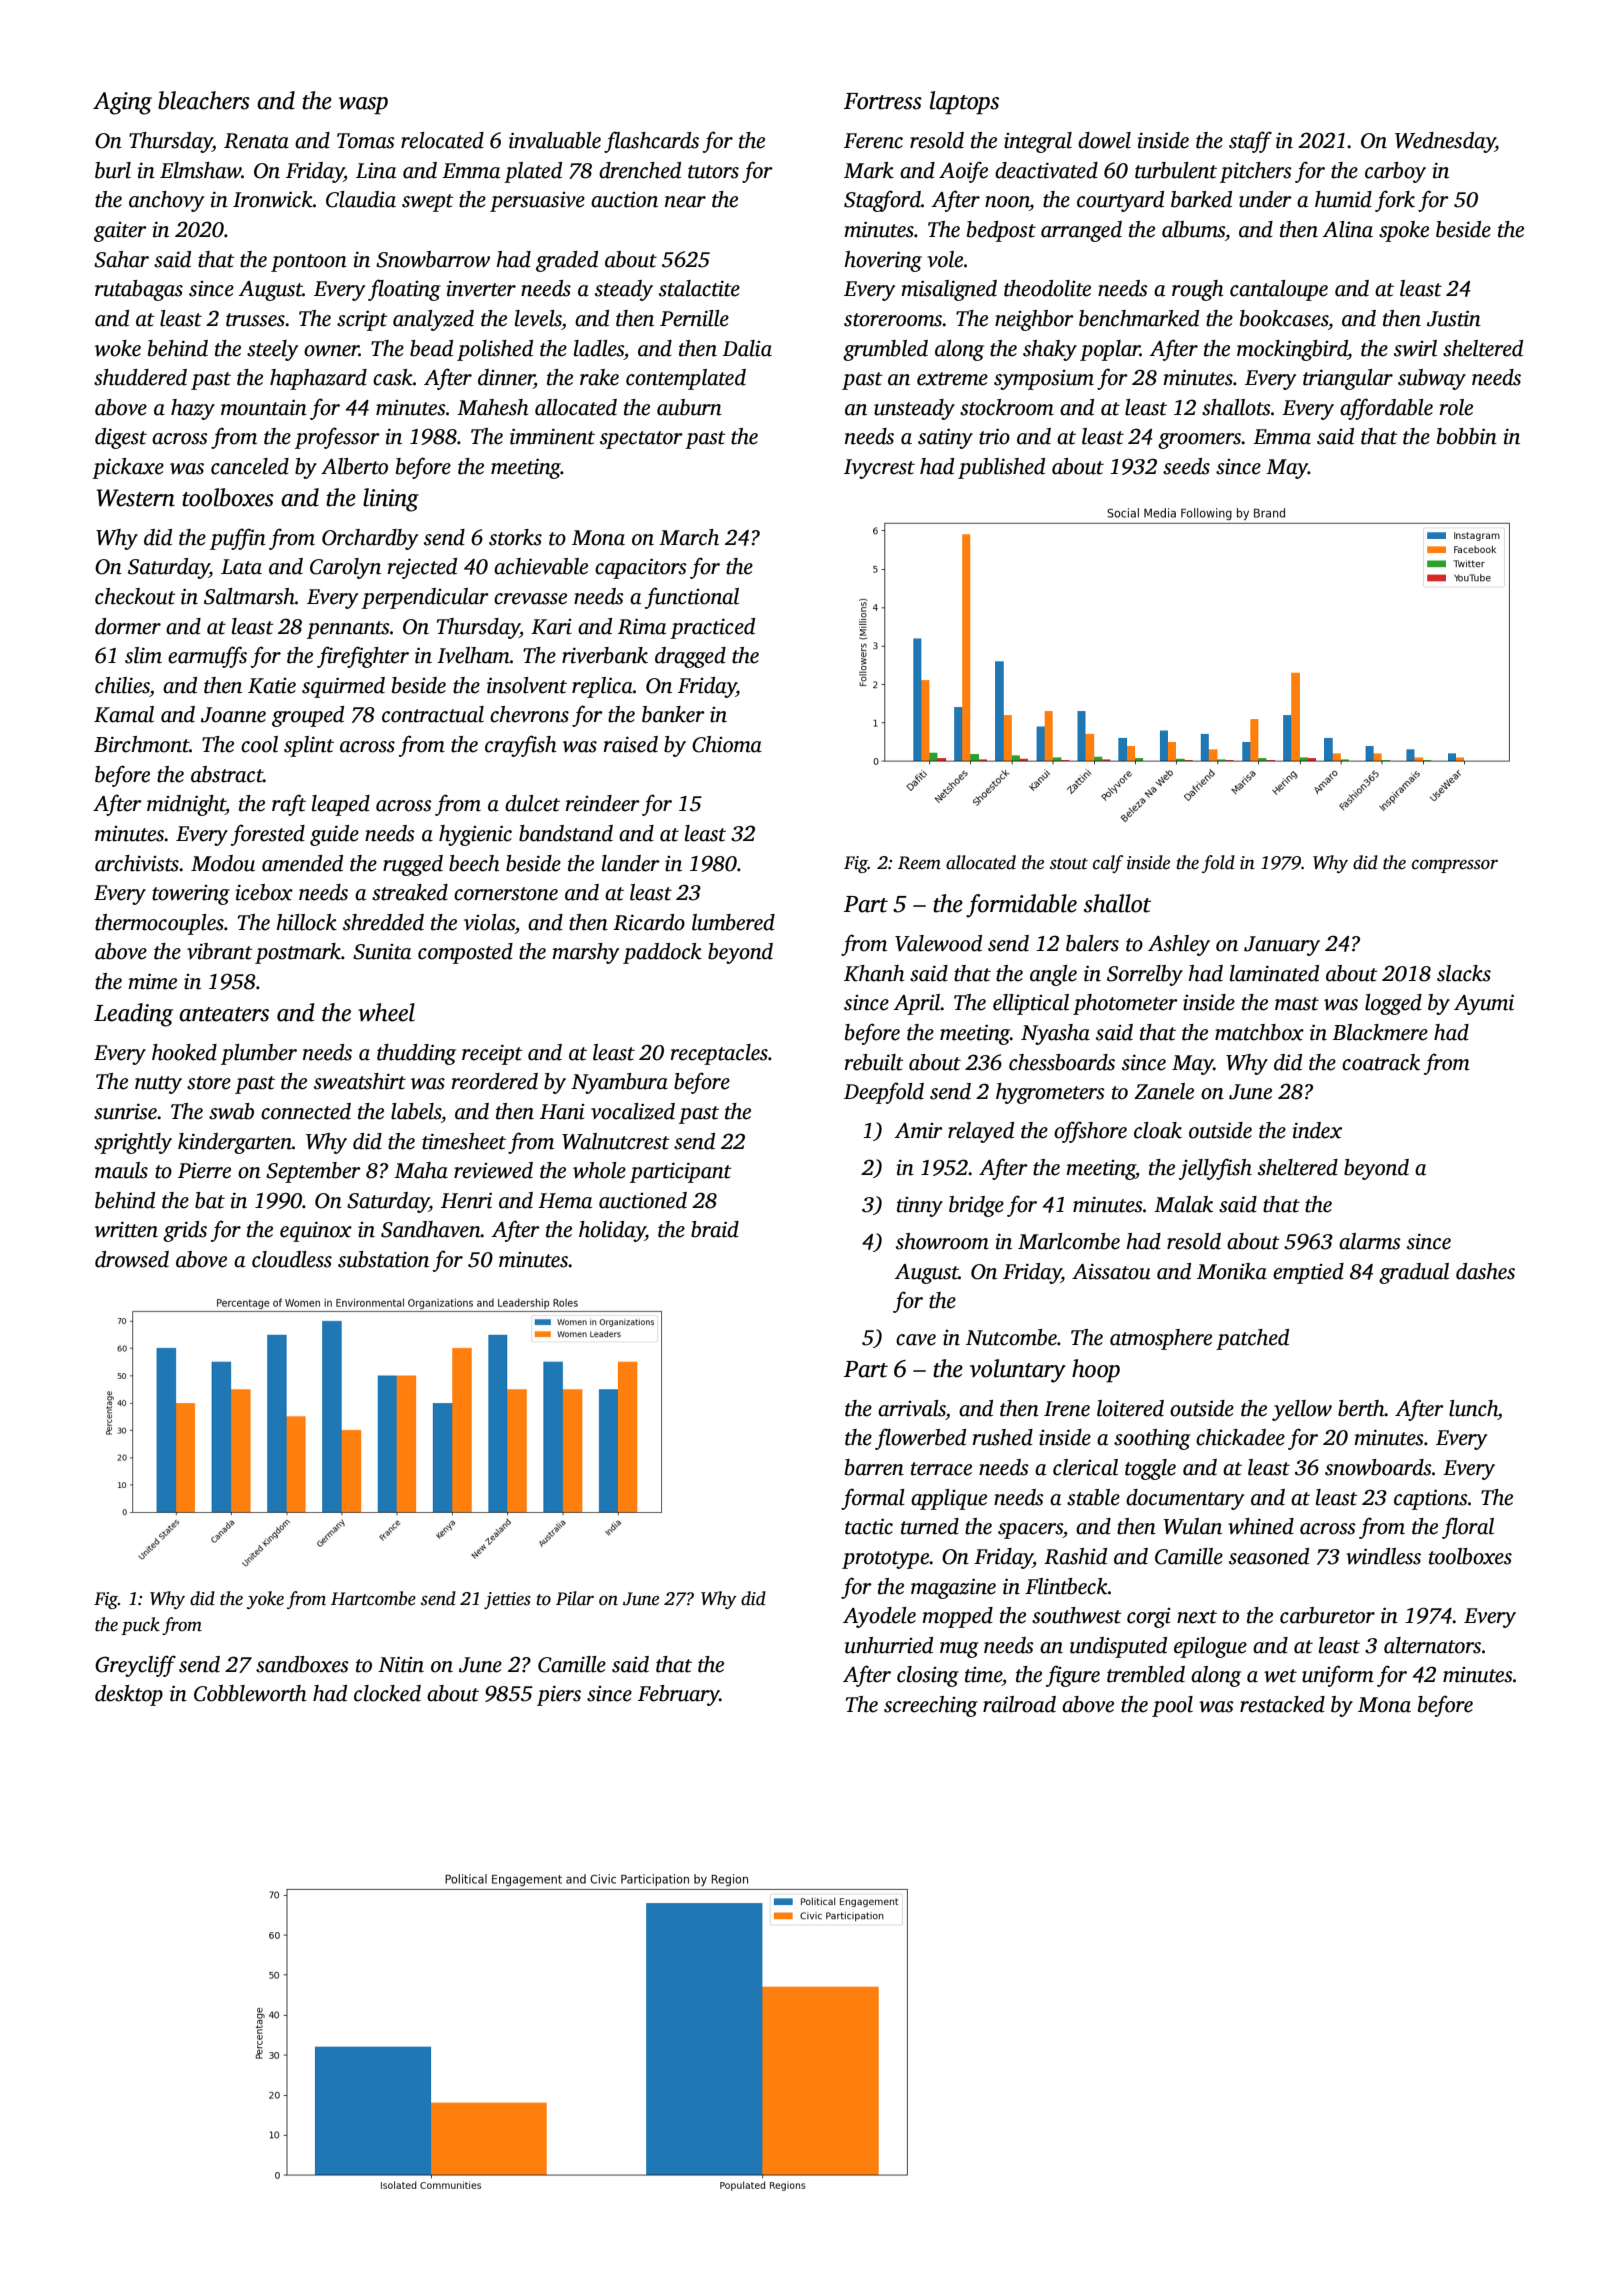 This screenshot has width=1620, height=2292. Describe the element at coordinates (363, 106) in the screenshot. I see `wasp` at that location.
